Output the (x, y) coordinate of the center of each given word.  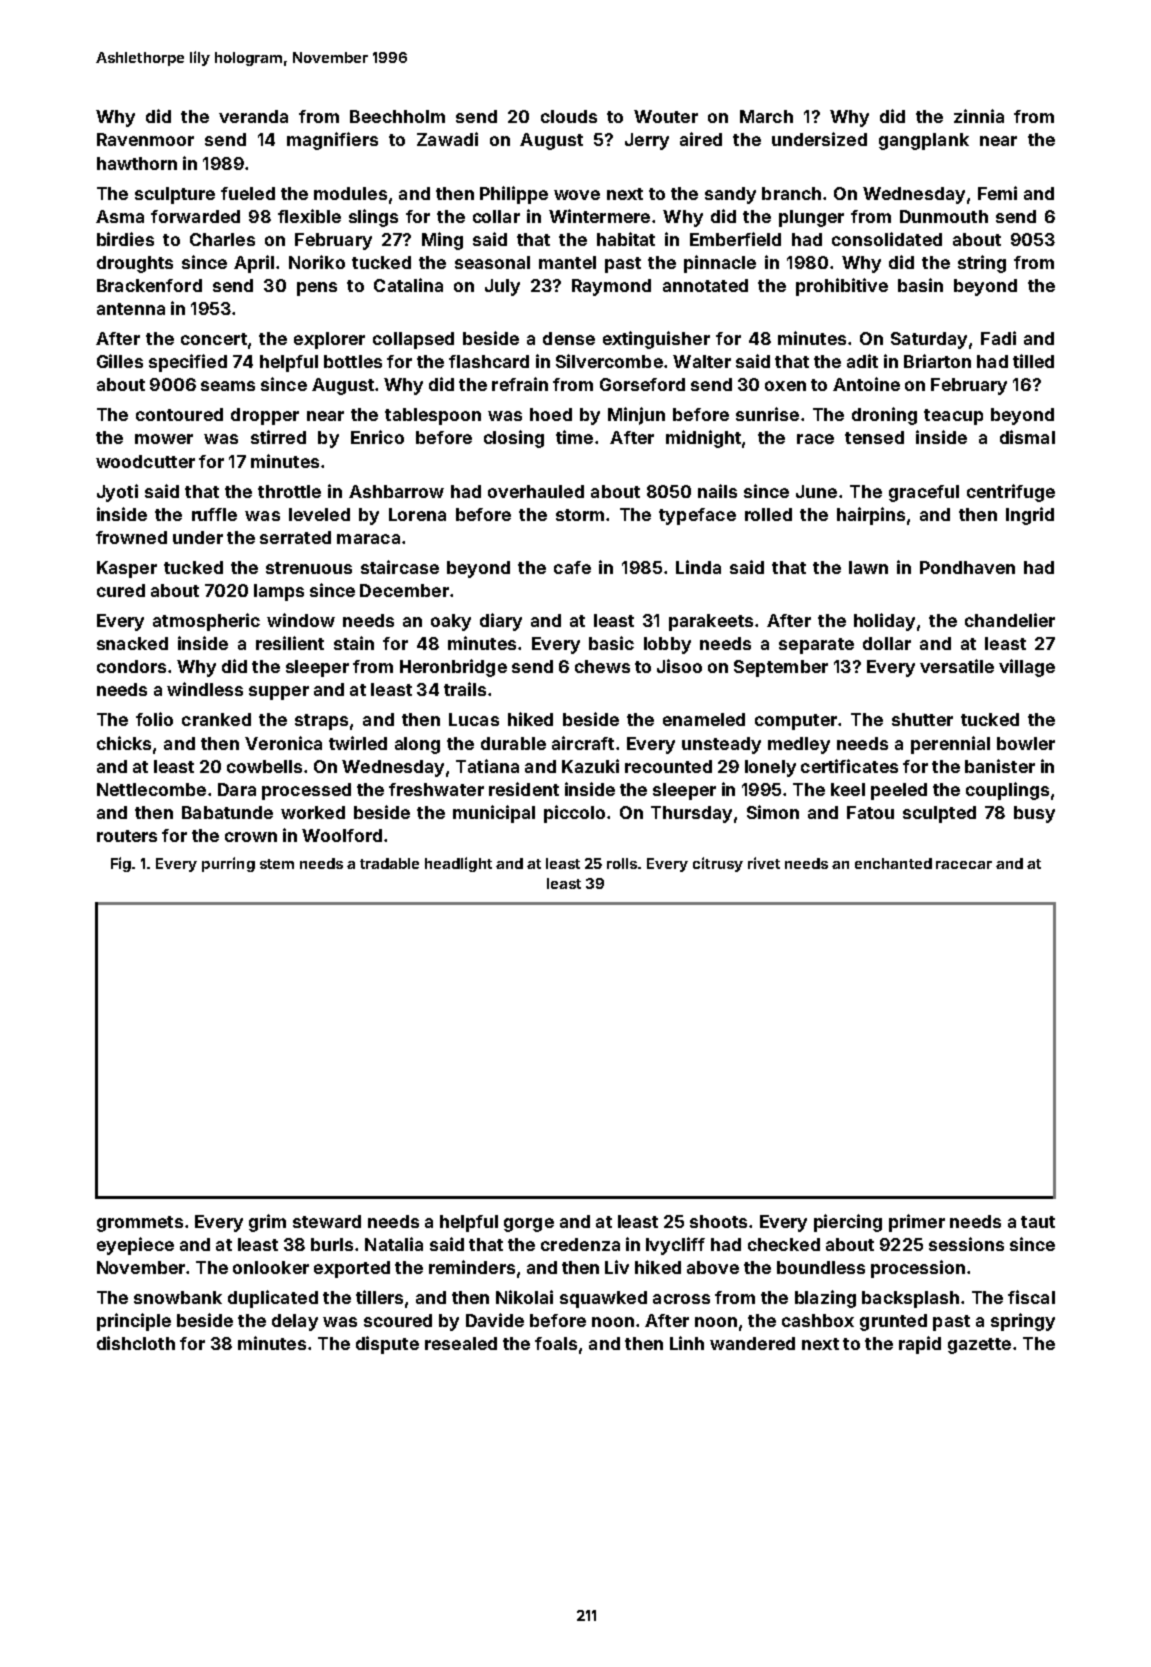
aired (701, 139)
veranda (253, 116)
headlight (458, 864)
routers (127, 836)
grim (267, 1223)
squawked (603, 1299)
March (766, 116)
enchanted (893, 863)
